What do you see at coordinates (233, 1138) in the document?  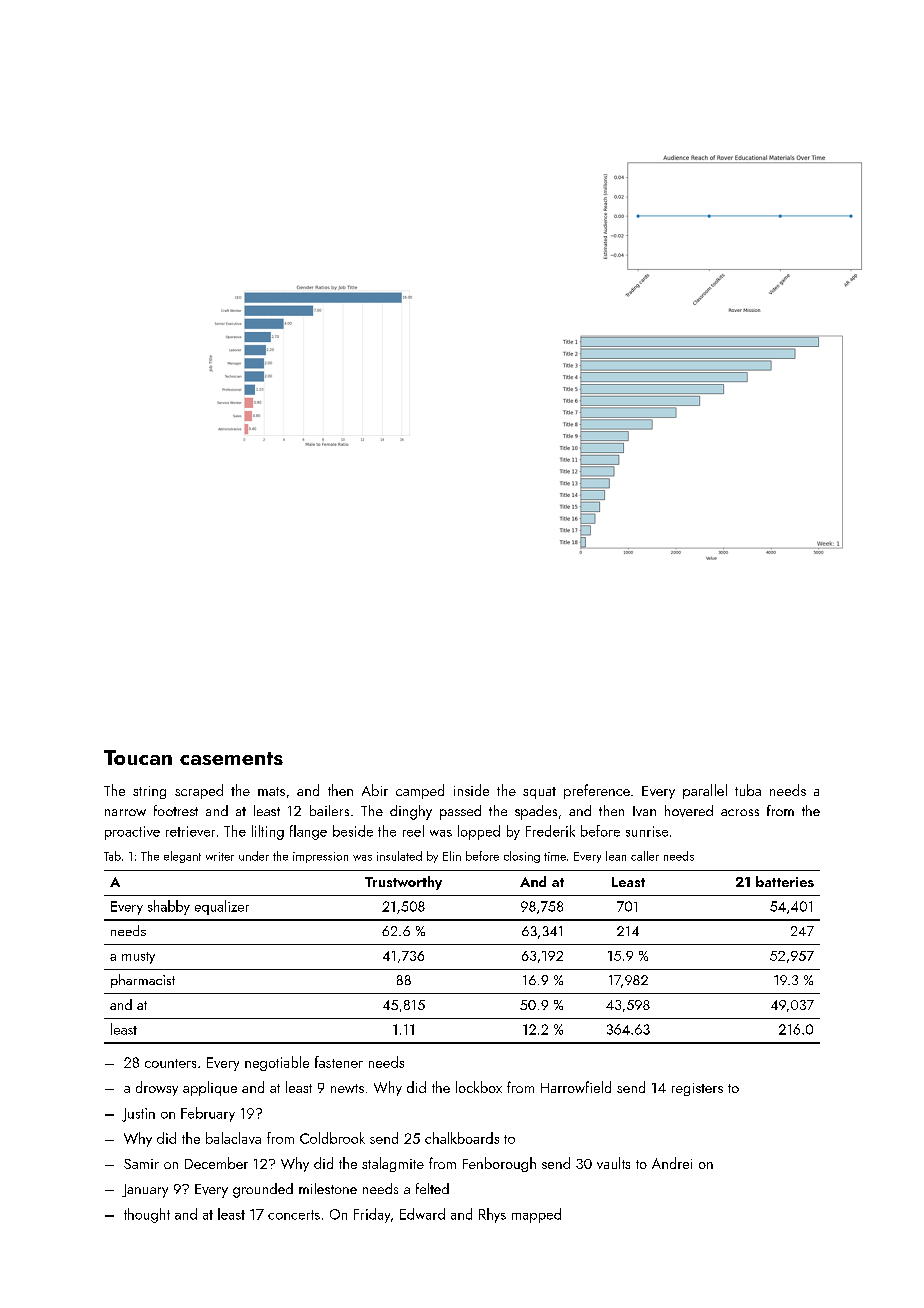 I see `balaclava` at bounding box center [233, 1138].
